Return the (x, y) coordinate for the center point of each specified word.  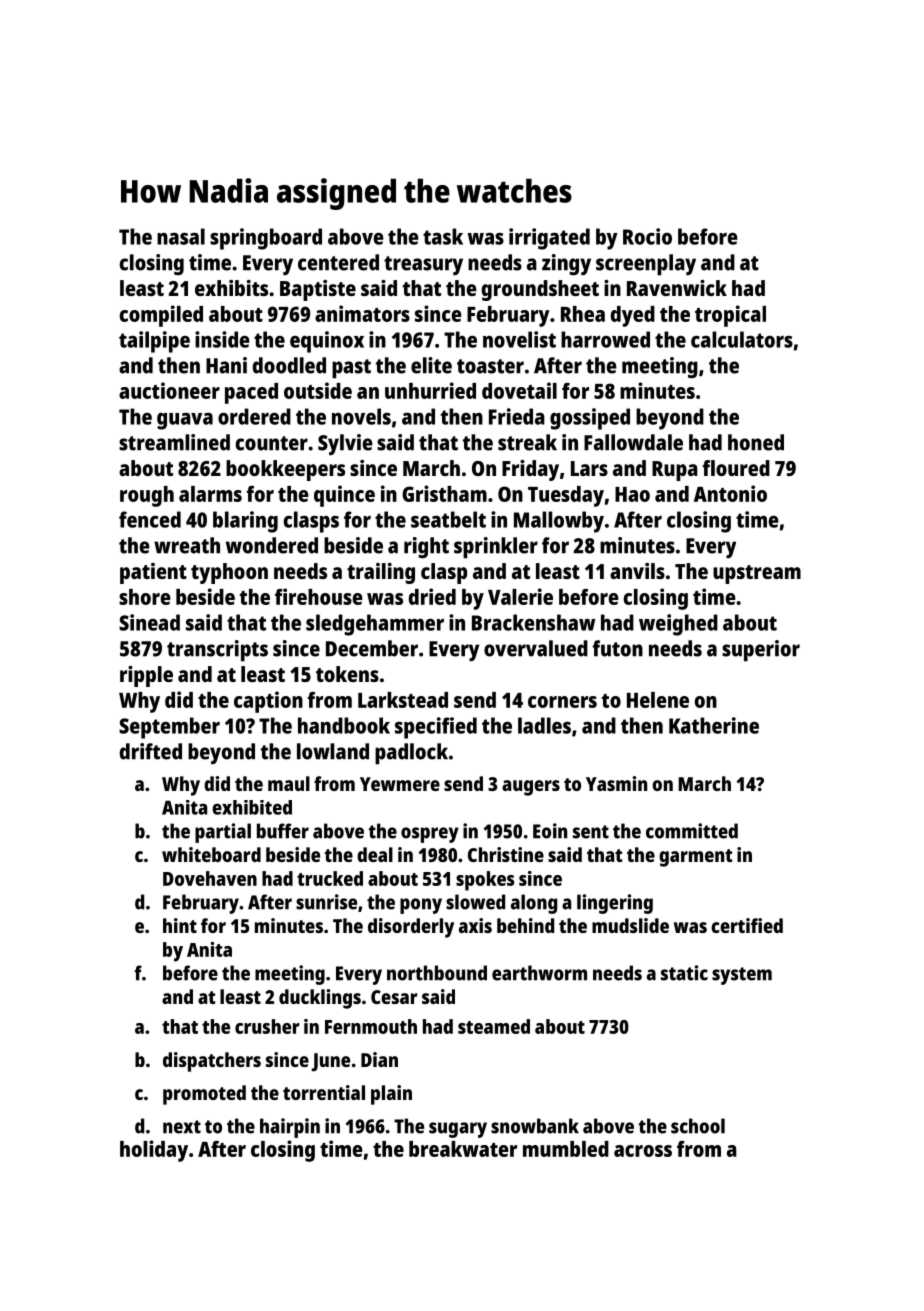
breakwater (463, 1149)
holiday (154, 1151)
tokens (347, 674)
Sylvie (345, 444)
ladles (544, 725)
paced (251, 393)
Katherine (714, 725)
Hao (632, 494)
